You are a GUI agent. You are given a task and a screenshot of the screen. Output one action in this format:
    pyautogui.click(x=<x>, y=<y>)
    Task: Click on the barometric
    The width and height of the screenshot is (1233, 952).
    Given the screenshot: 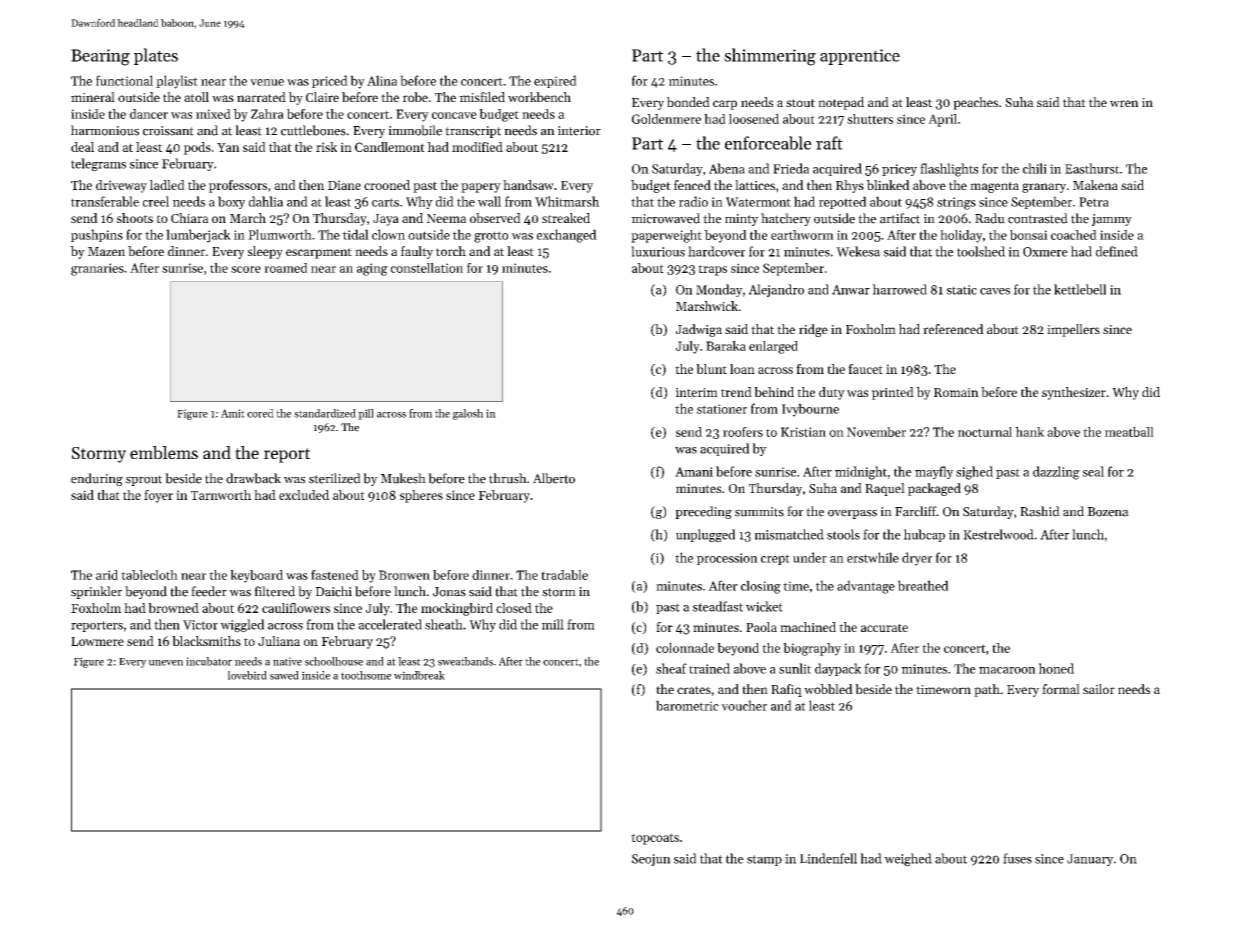 What is the action you would take?
    pyautogui.click(x=687, y=705)
